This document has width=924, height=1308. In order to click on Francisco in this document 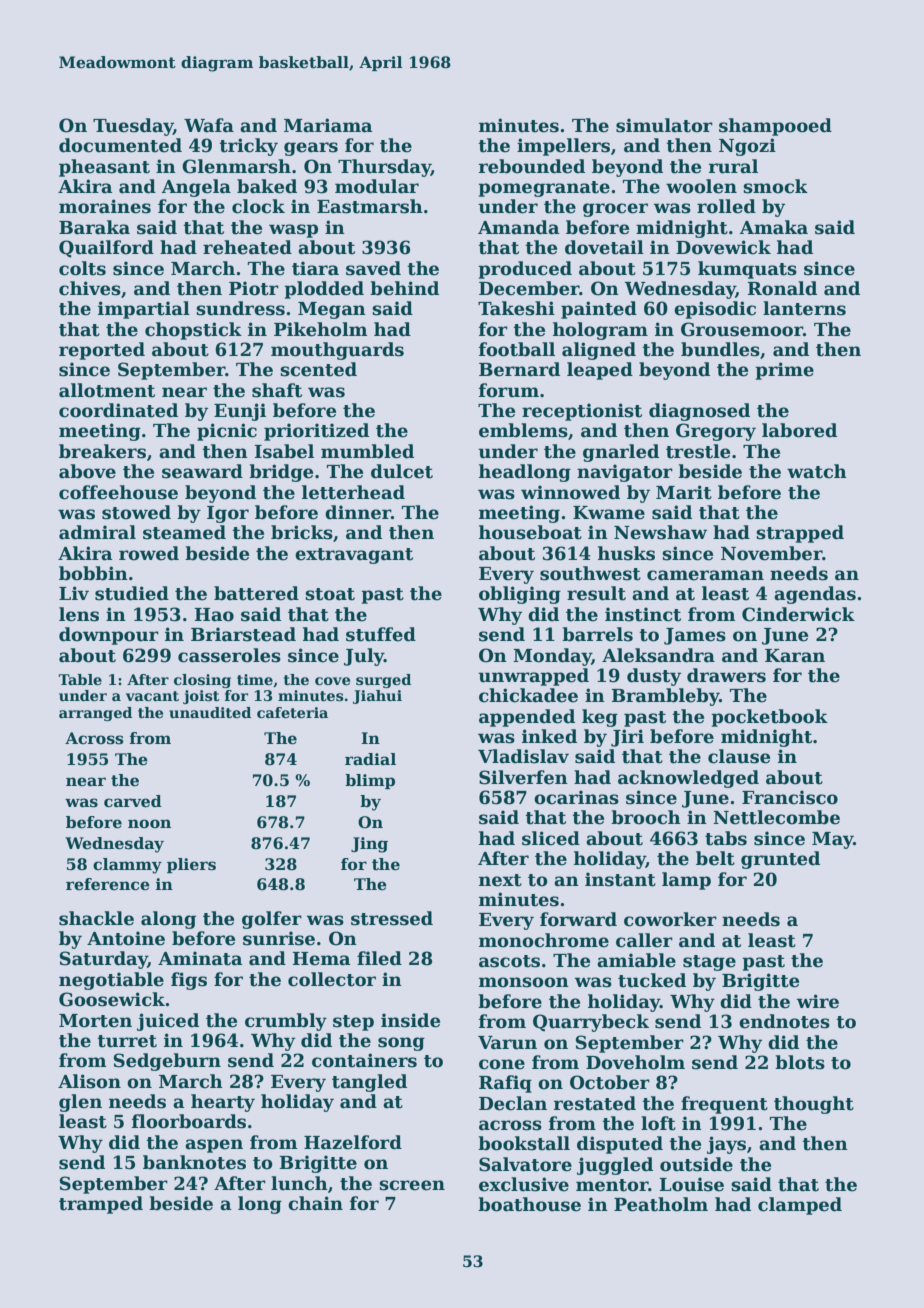, I will do `click(790, 797)`.
